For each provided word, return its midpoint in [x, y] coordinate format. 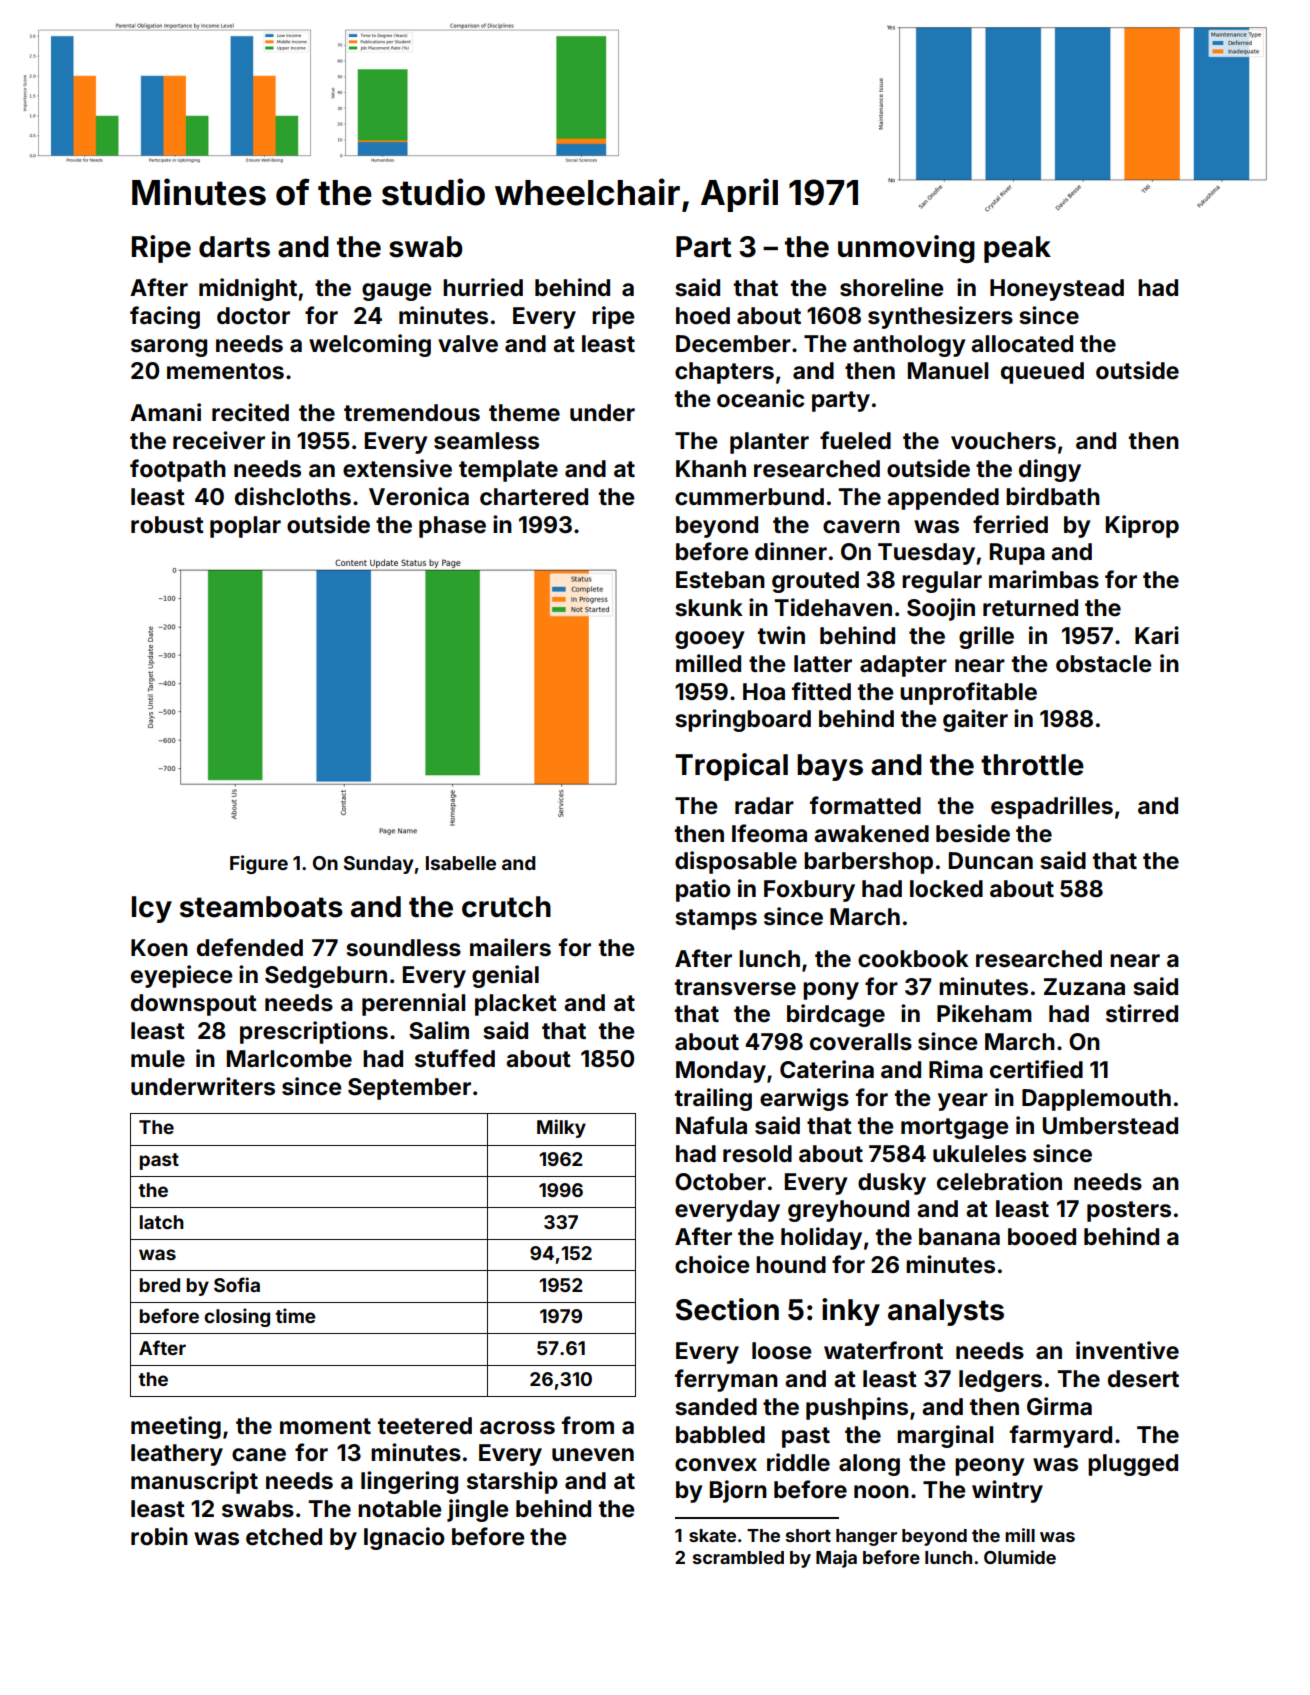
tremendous [412, 413]
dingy [1050, 470]
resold [757, 1154]
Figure [259, 864]
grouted [815, 582]
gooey [710, 640]
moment [325, 1426]
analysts [946, 1312]
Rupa [1017, 554]
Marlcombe [289, 1059]
